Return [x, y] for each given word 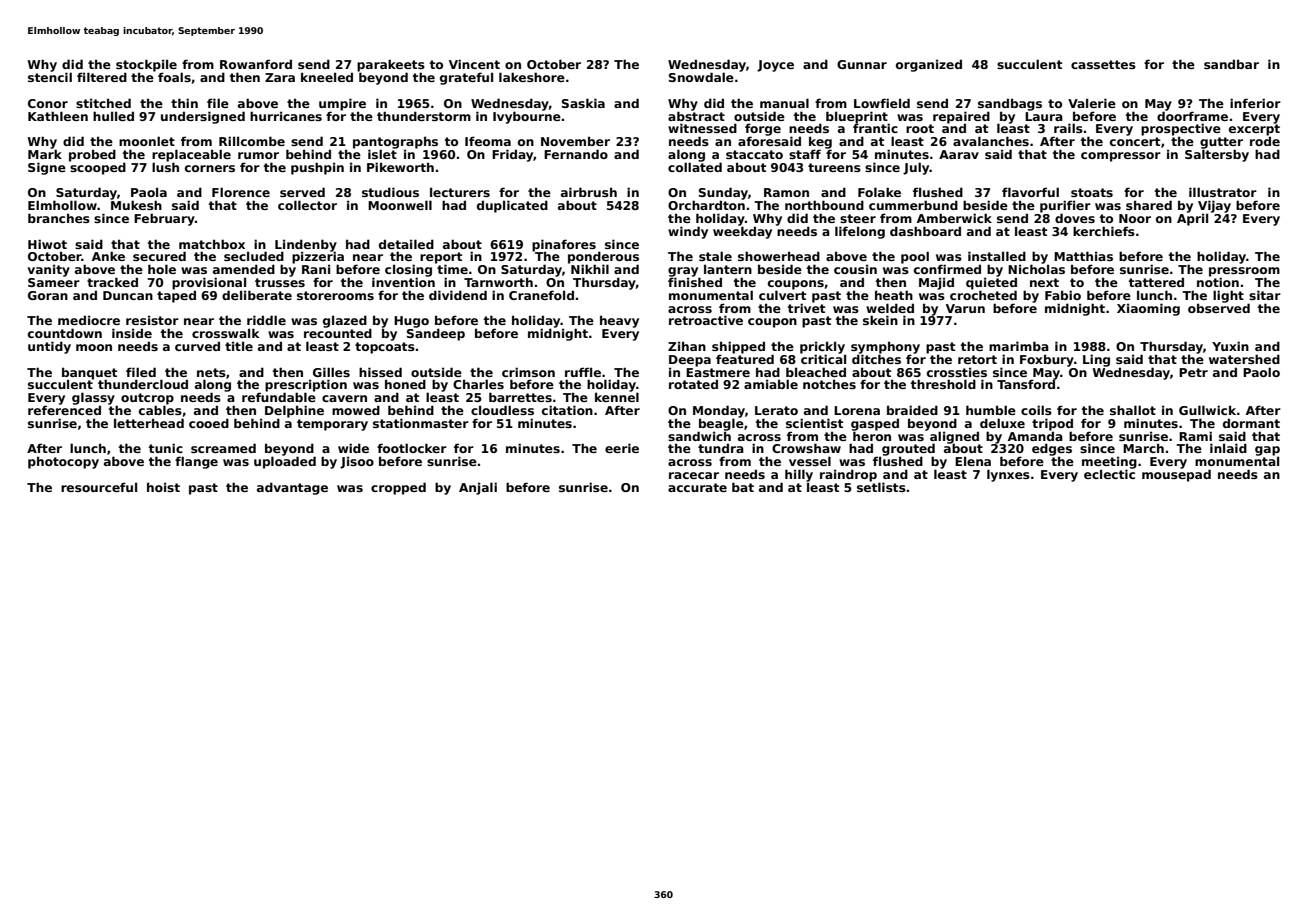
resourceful [99, 487]
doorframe [1192, 116]
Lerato [776, 410]
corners [210, 168]
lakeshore [532, 77]
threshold [943, 384]
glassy [93, 398]
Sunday [723, 193]
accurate [697, 487]
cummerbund [913, 205]
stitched [103, 103]
